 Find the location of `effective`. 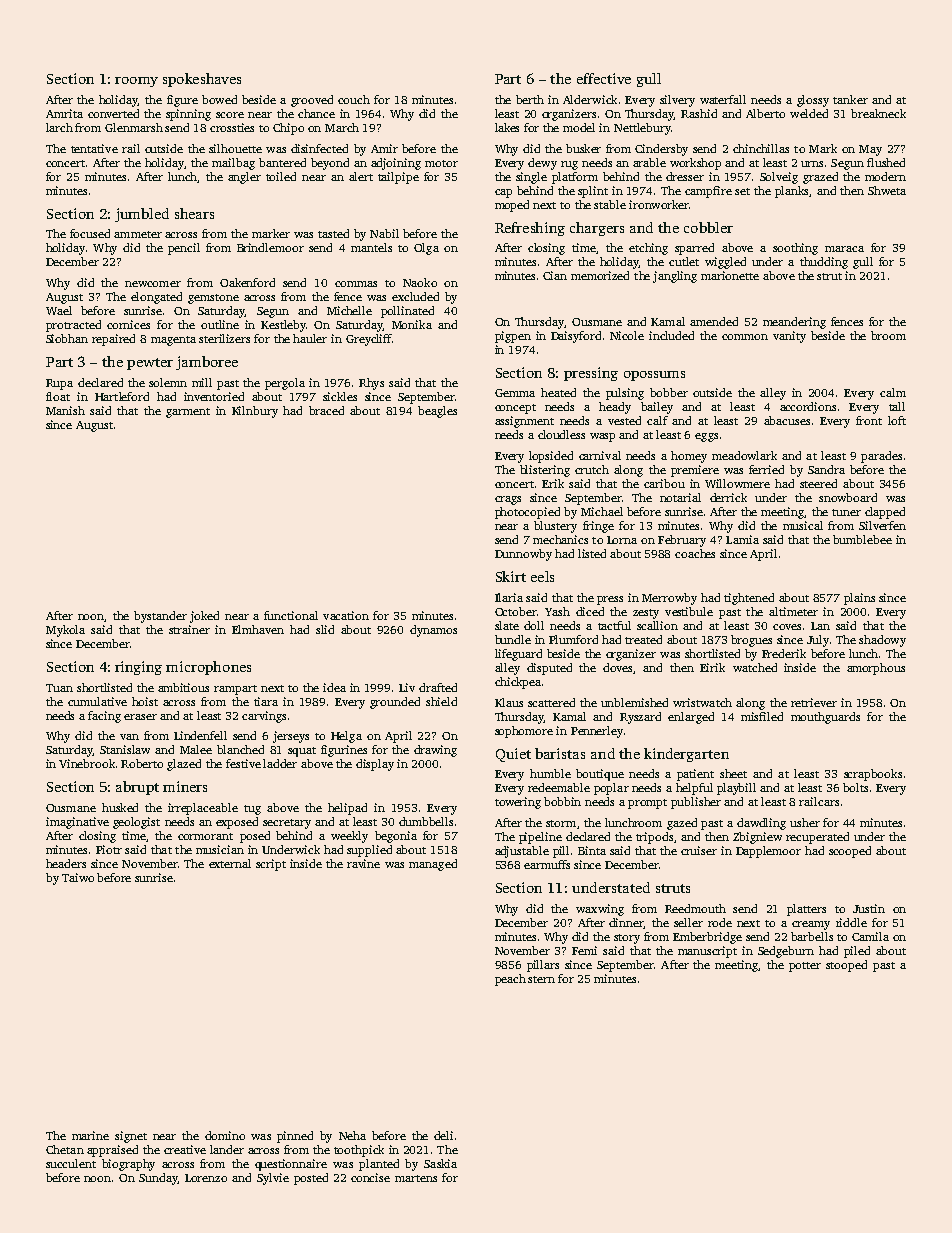

effective is located at coordinates (604, 78).
